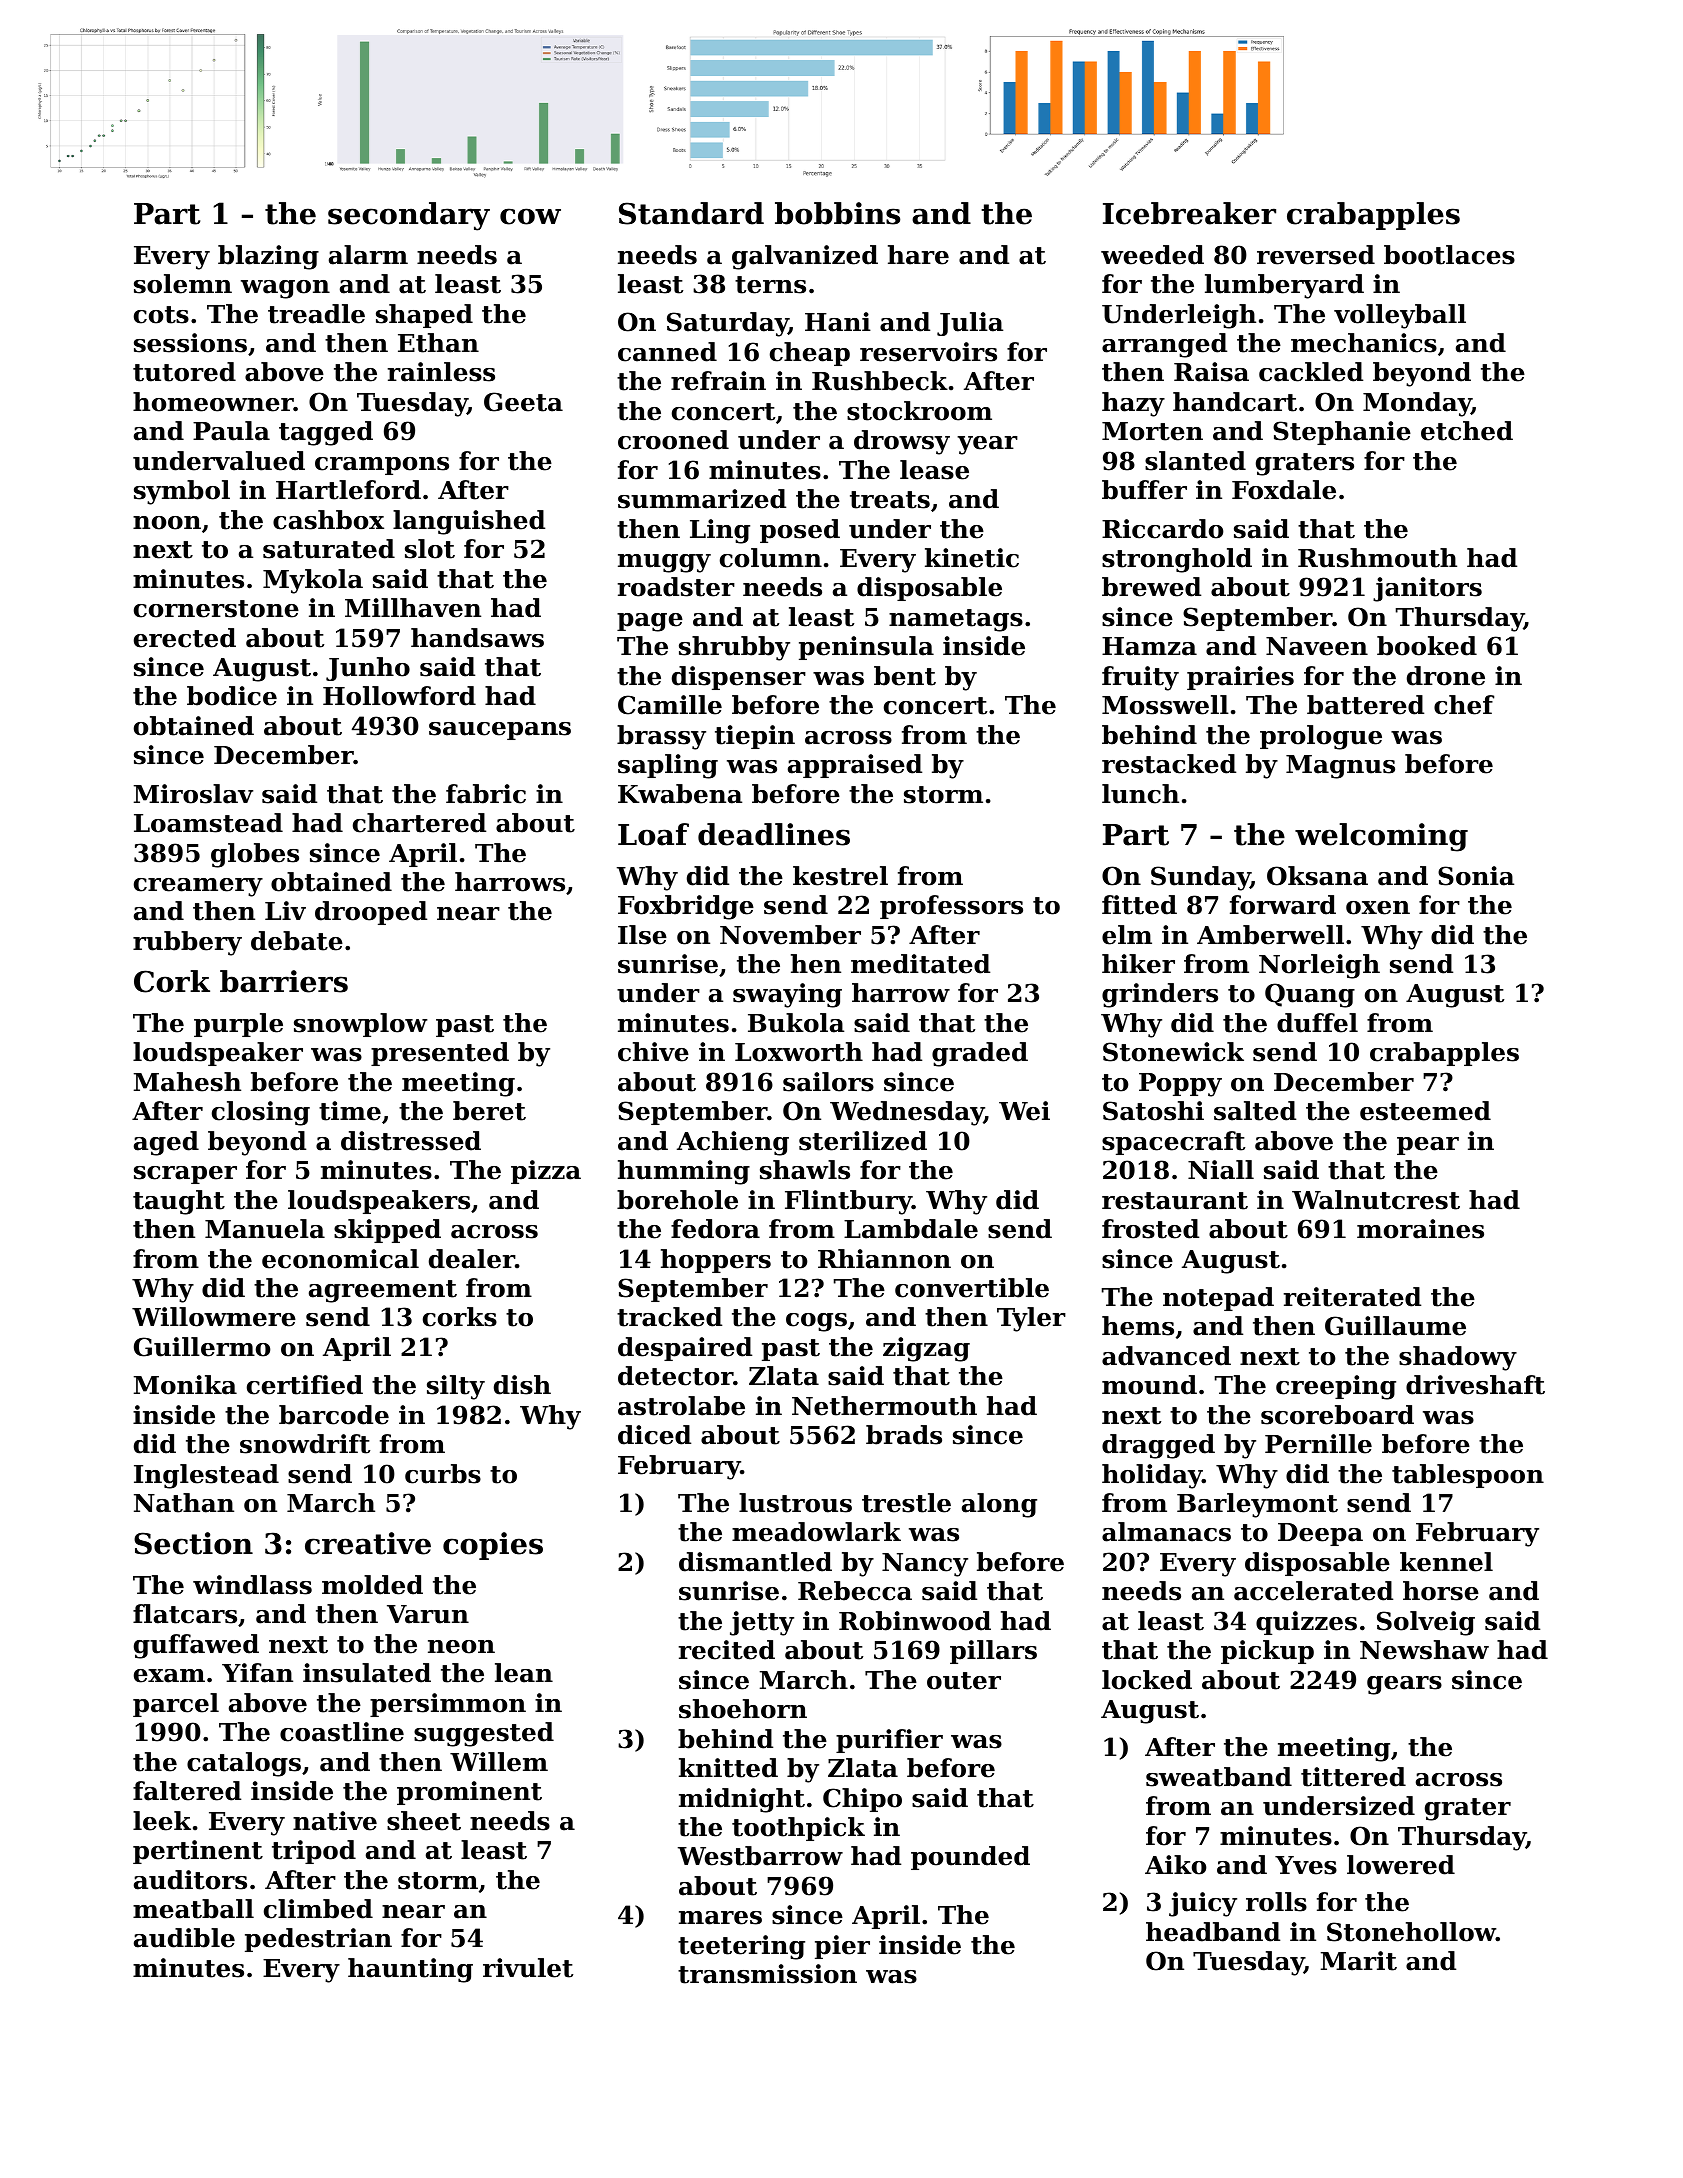 The width and height of the image is (1683, 2178). Describe the element at coordinates (371, 913) in the image. I see `drooped` at that location.
